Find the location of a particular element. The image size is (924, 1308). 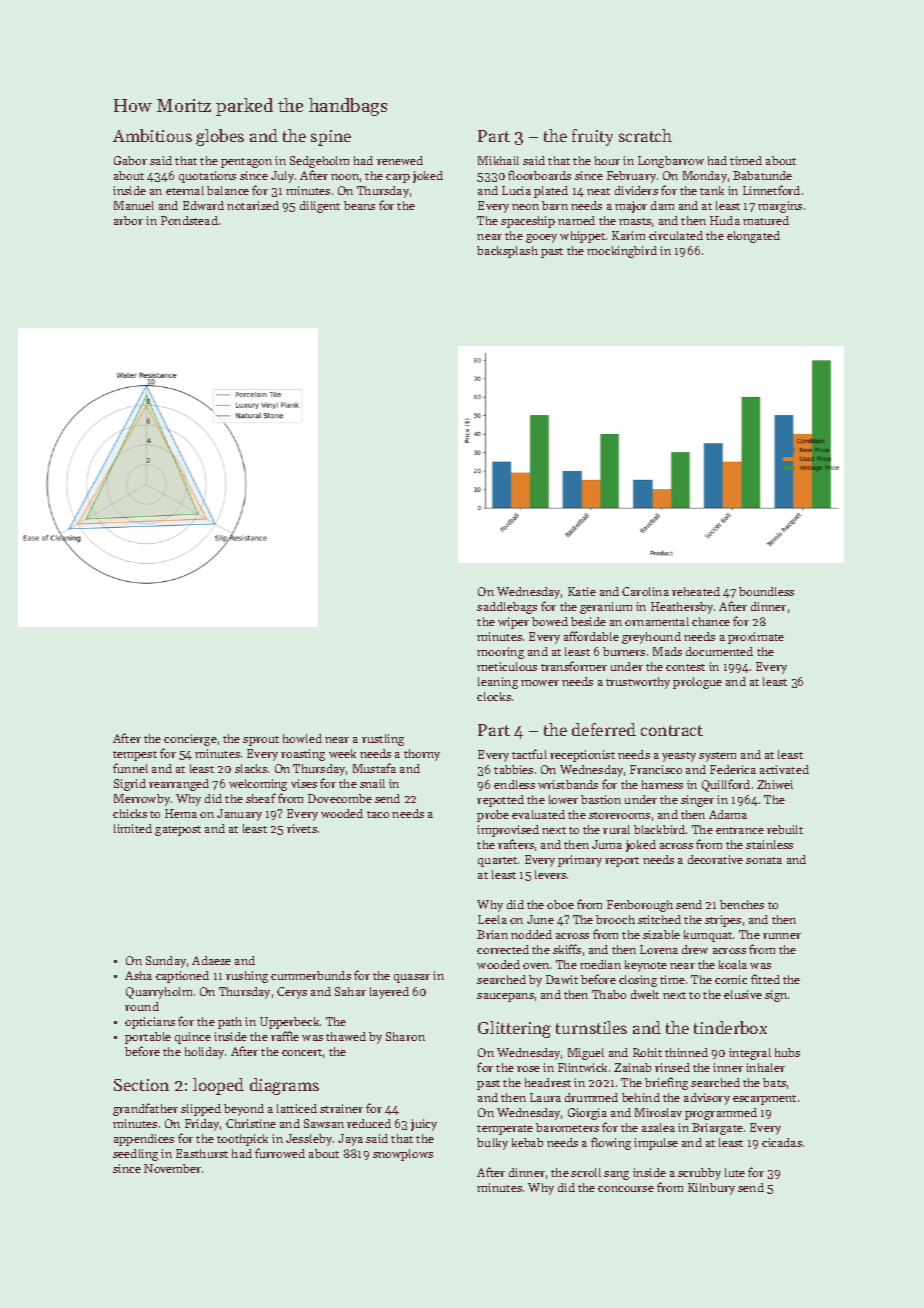

scratch is located at coordinates (645, 135).
